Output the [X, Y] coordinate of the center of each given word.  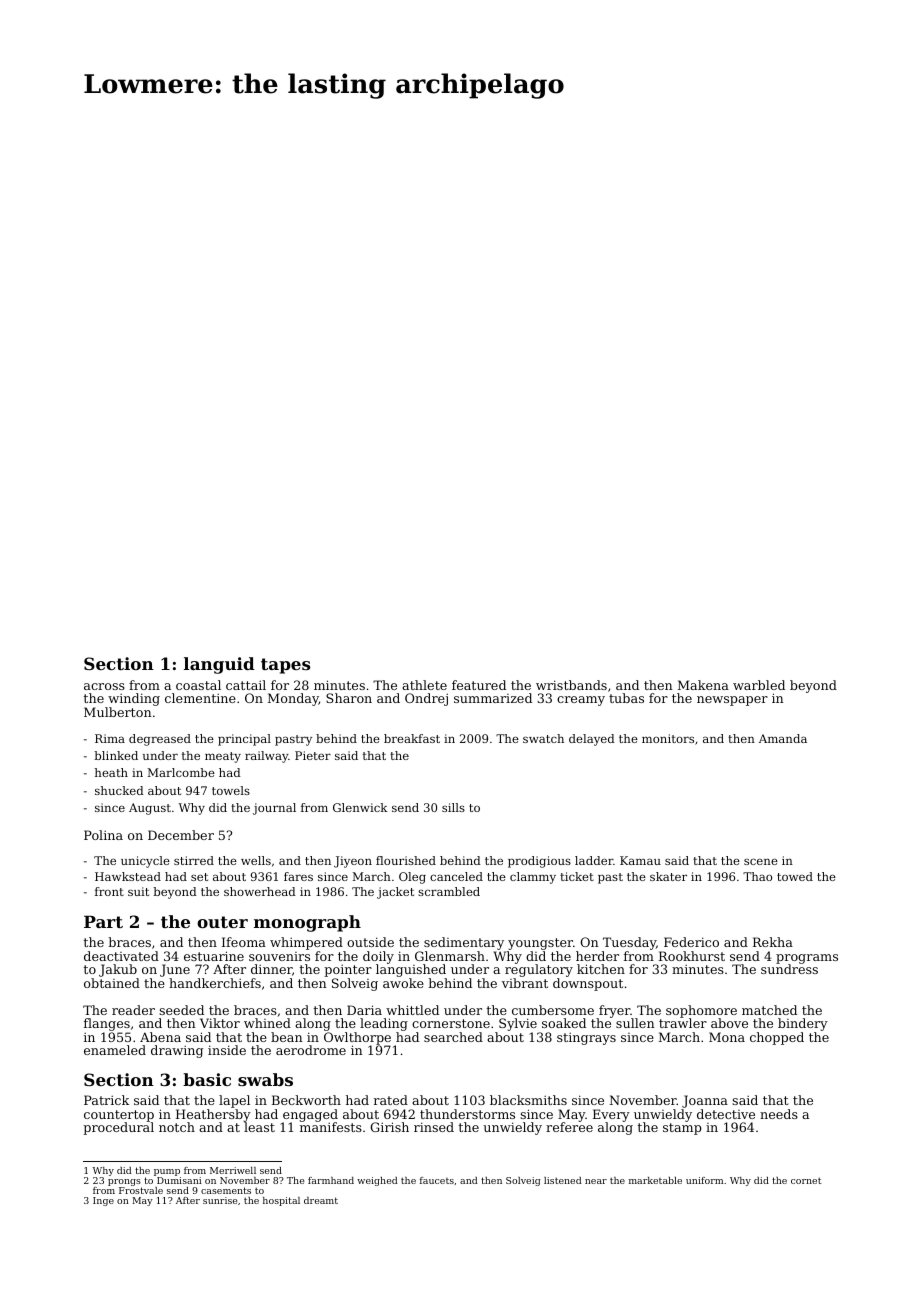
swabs [265, 1079]
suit [138, 891]
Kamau [640, 860]
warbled [759, 685]
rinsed [434, 1127]
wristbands [571, 685]
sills [453, 807]
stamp [682, 1129]
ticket [577, 876]
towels [231, 790]
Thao [757, 876]
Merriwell [233, 1170]
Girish [389, 1127]
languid [219, 665]
